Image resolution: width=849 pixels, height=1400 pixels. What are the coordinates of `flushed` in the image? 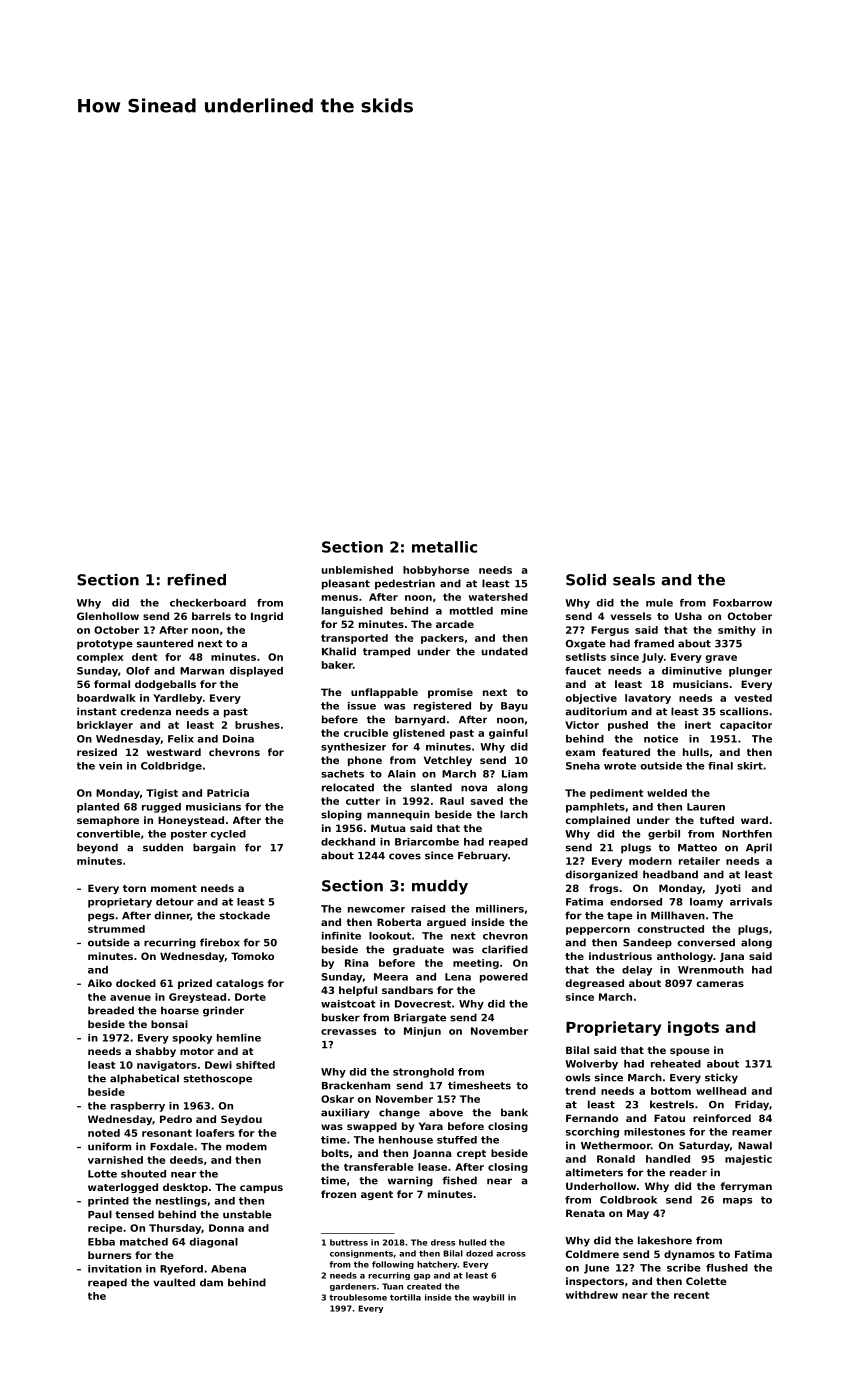 It's located at (727, 1268).
